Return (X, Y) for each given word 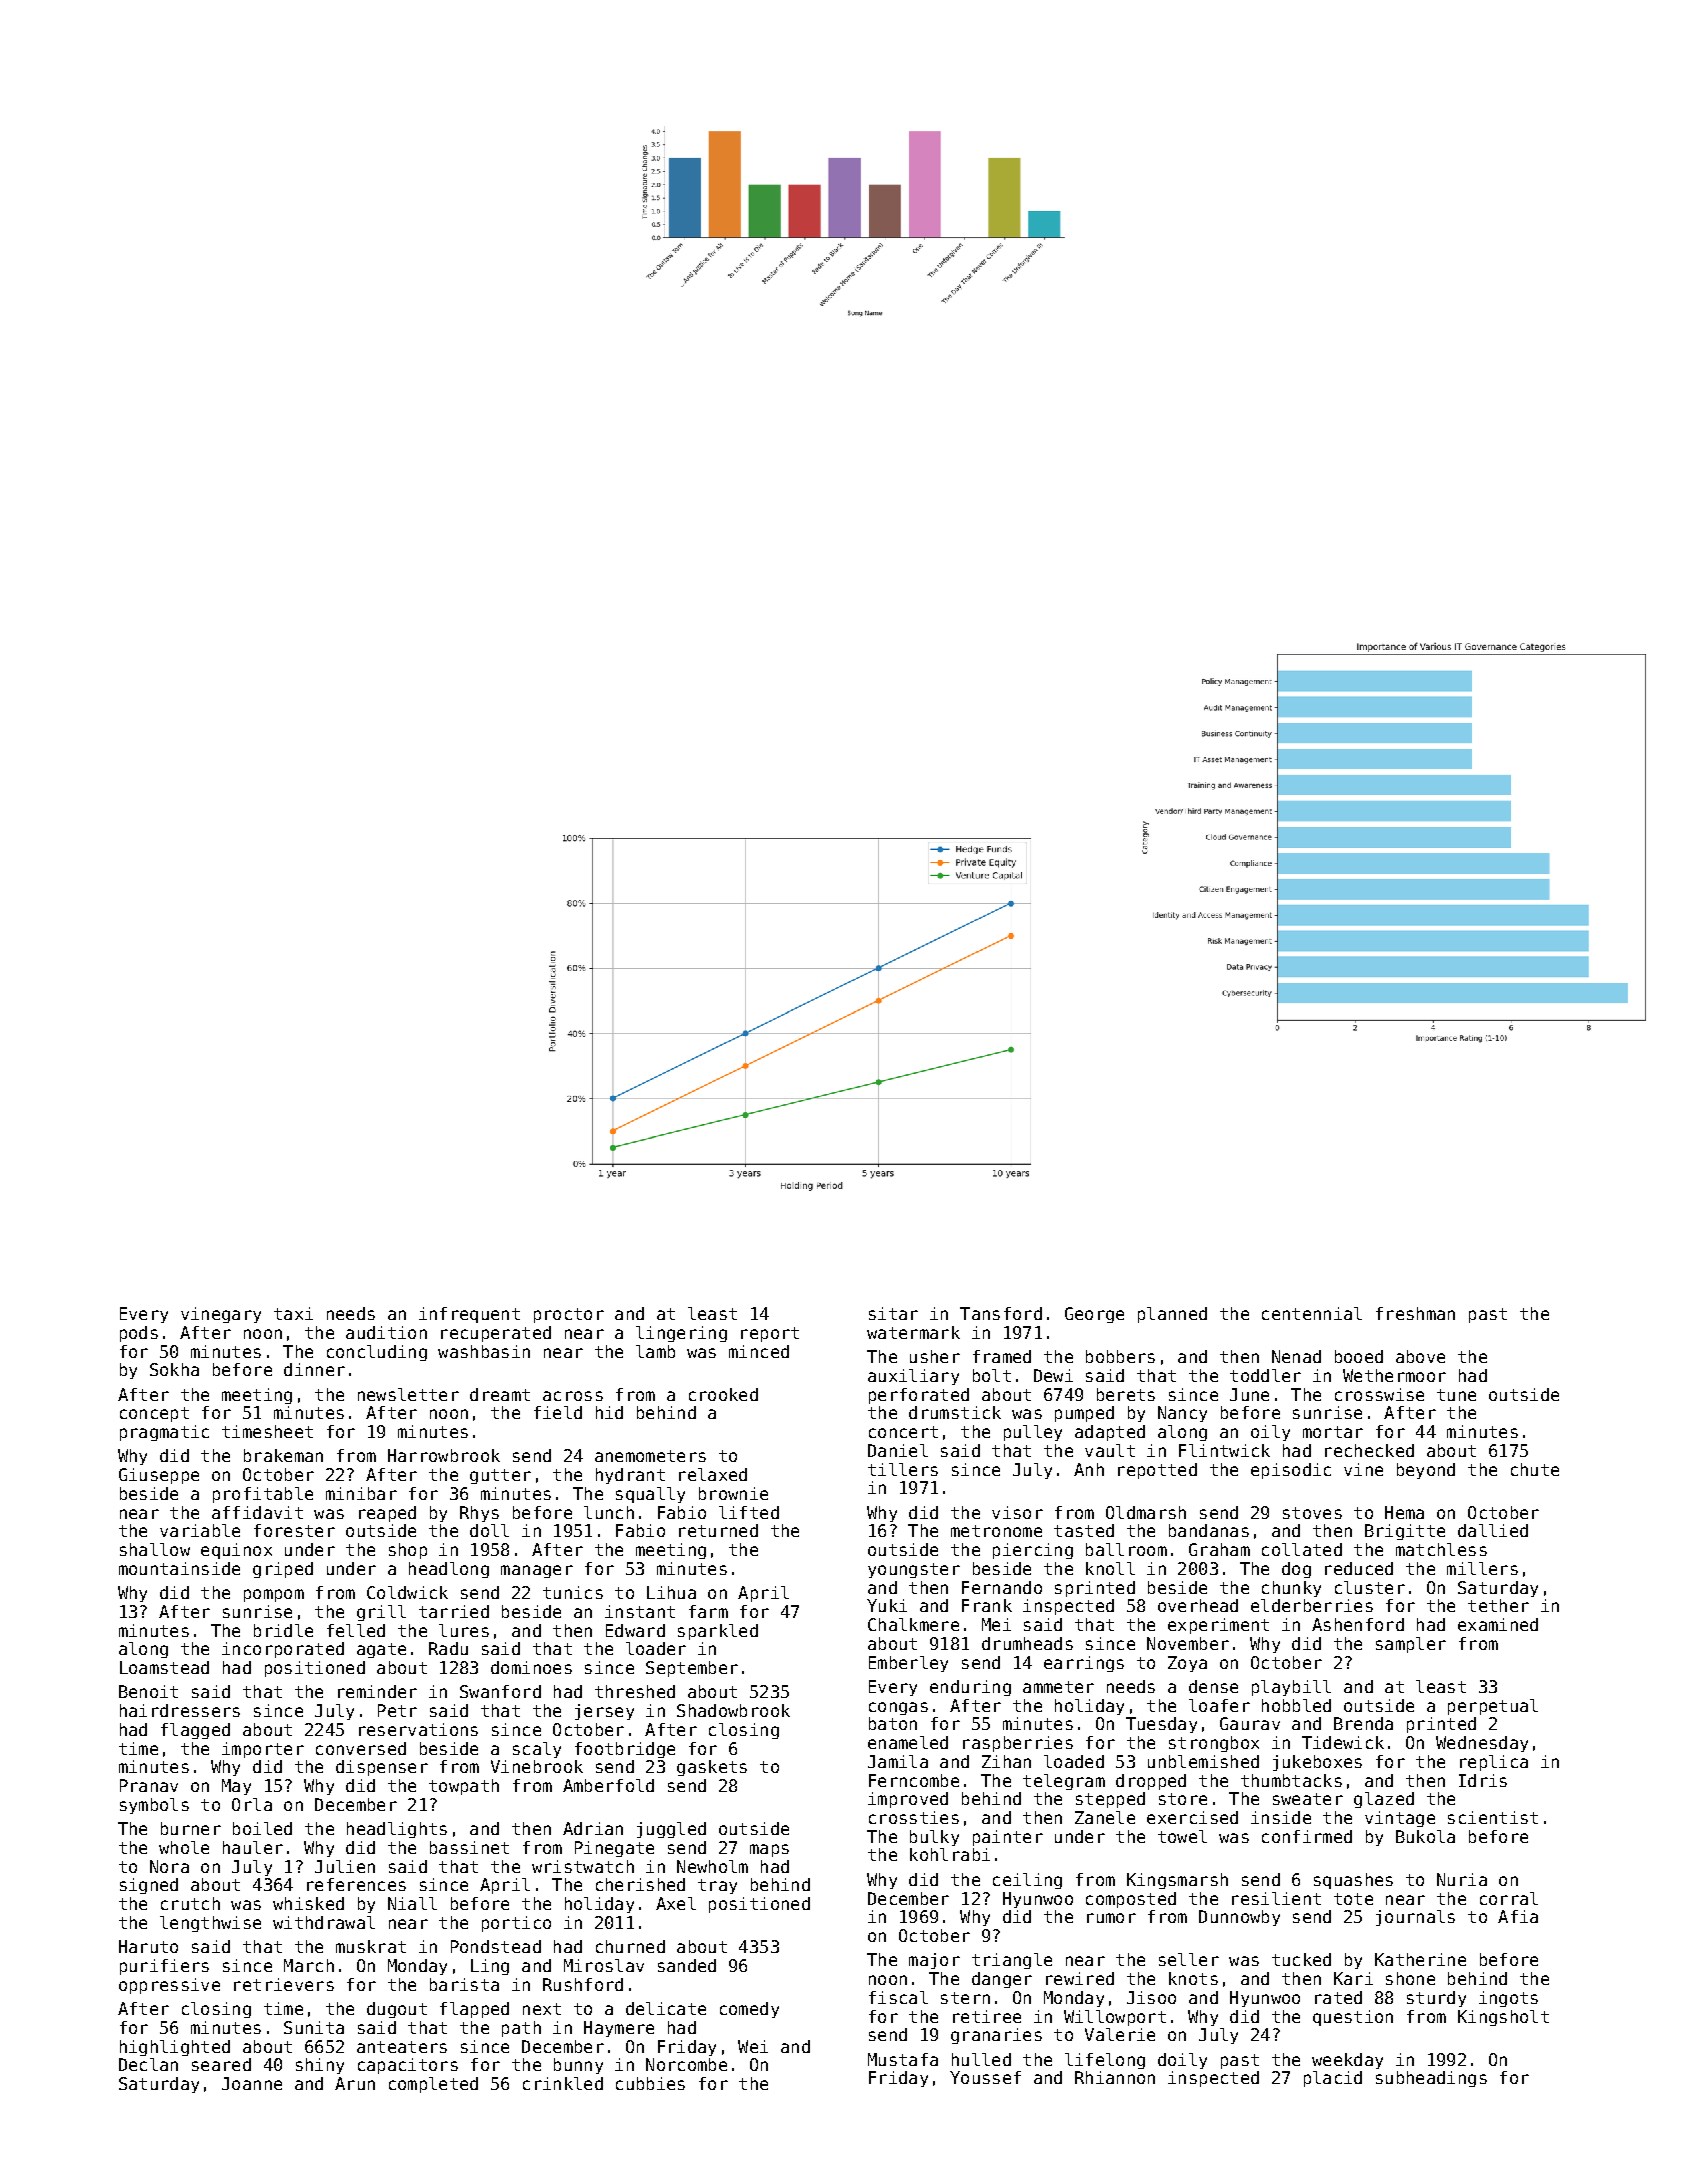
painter (1008, 1838)
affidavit (257, 1512)
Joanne (252, 2083)
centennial (1312, 1313)
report (770, 1334)
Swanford (500, 1691)
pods (139, 1334)
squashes (1353, 1881)
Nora (169, 1866)
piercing (1033, 1551)
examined (1498, 1624)
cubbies (650, 2083)
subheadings (1431, 2079)
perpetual (1493, 1707)
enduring (970, 1688)
